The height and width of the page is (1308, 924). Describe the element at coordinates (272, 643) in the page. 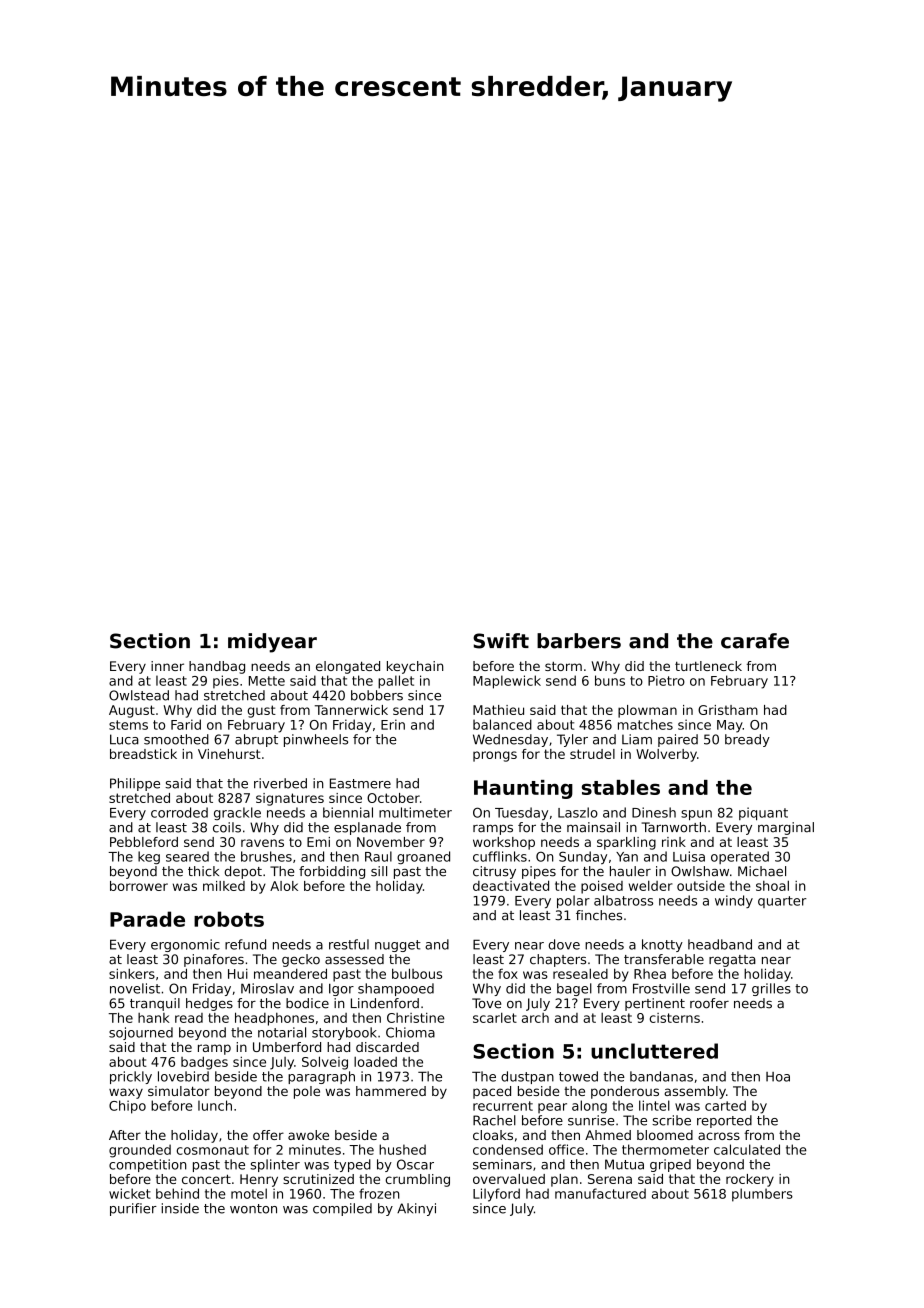

I see `midyear` at that location.
